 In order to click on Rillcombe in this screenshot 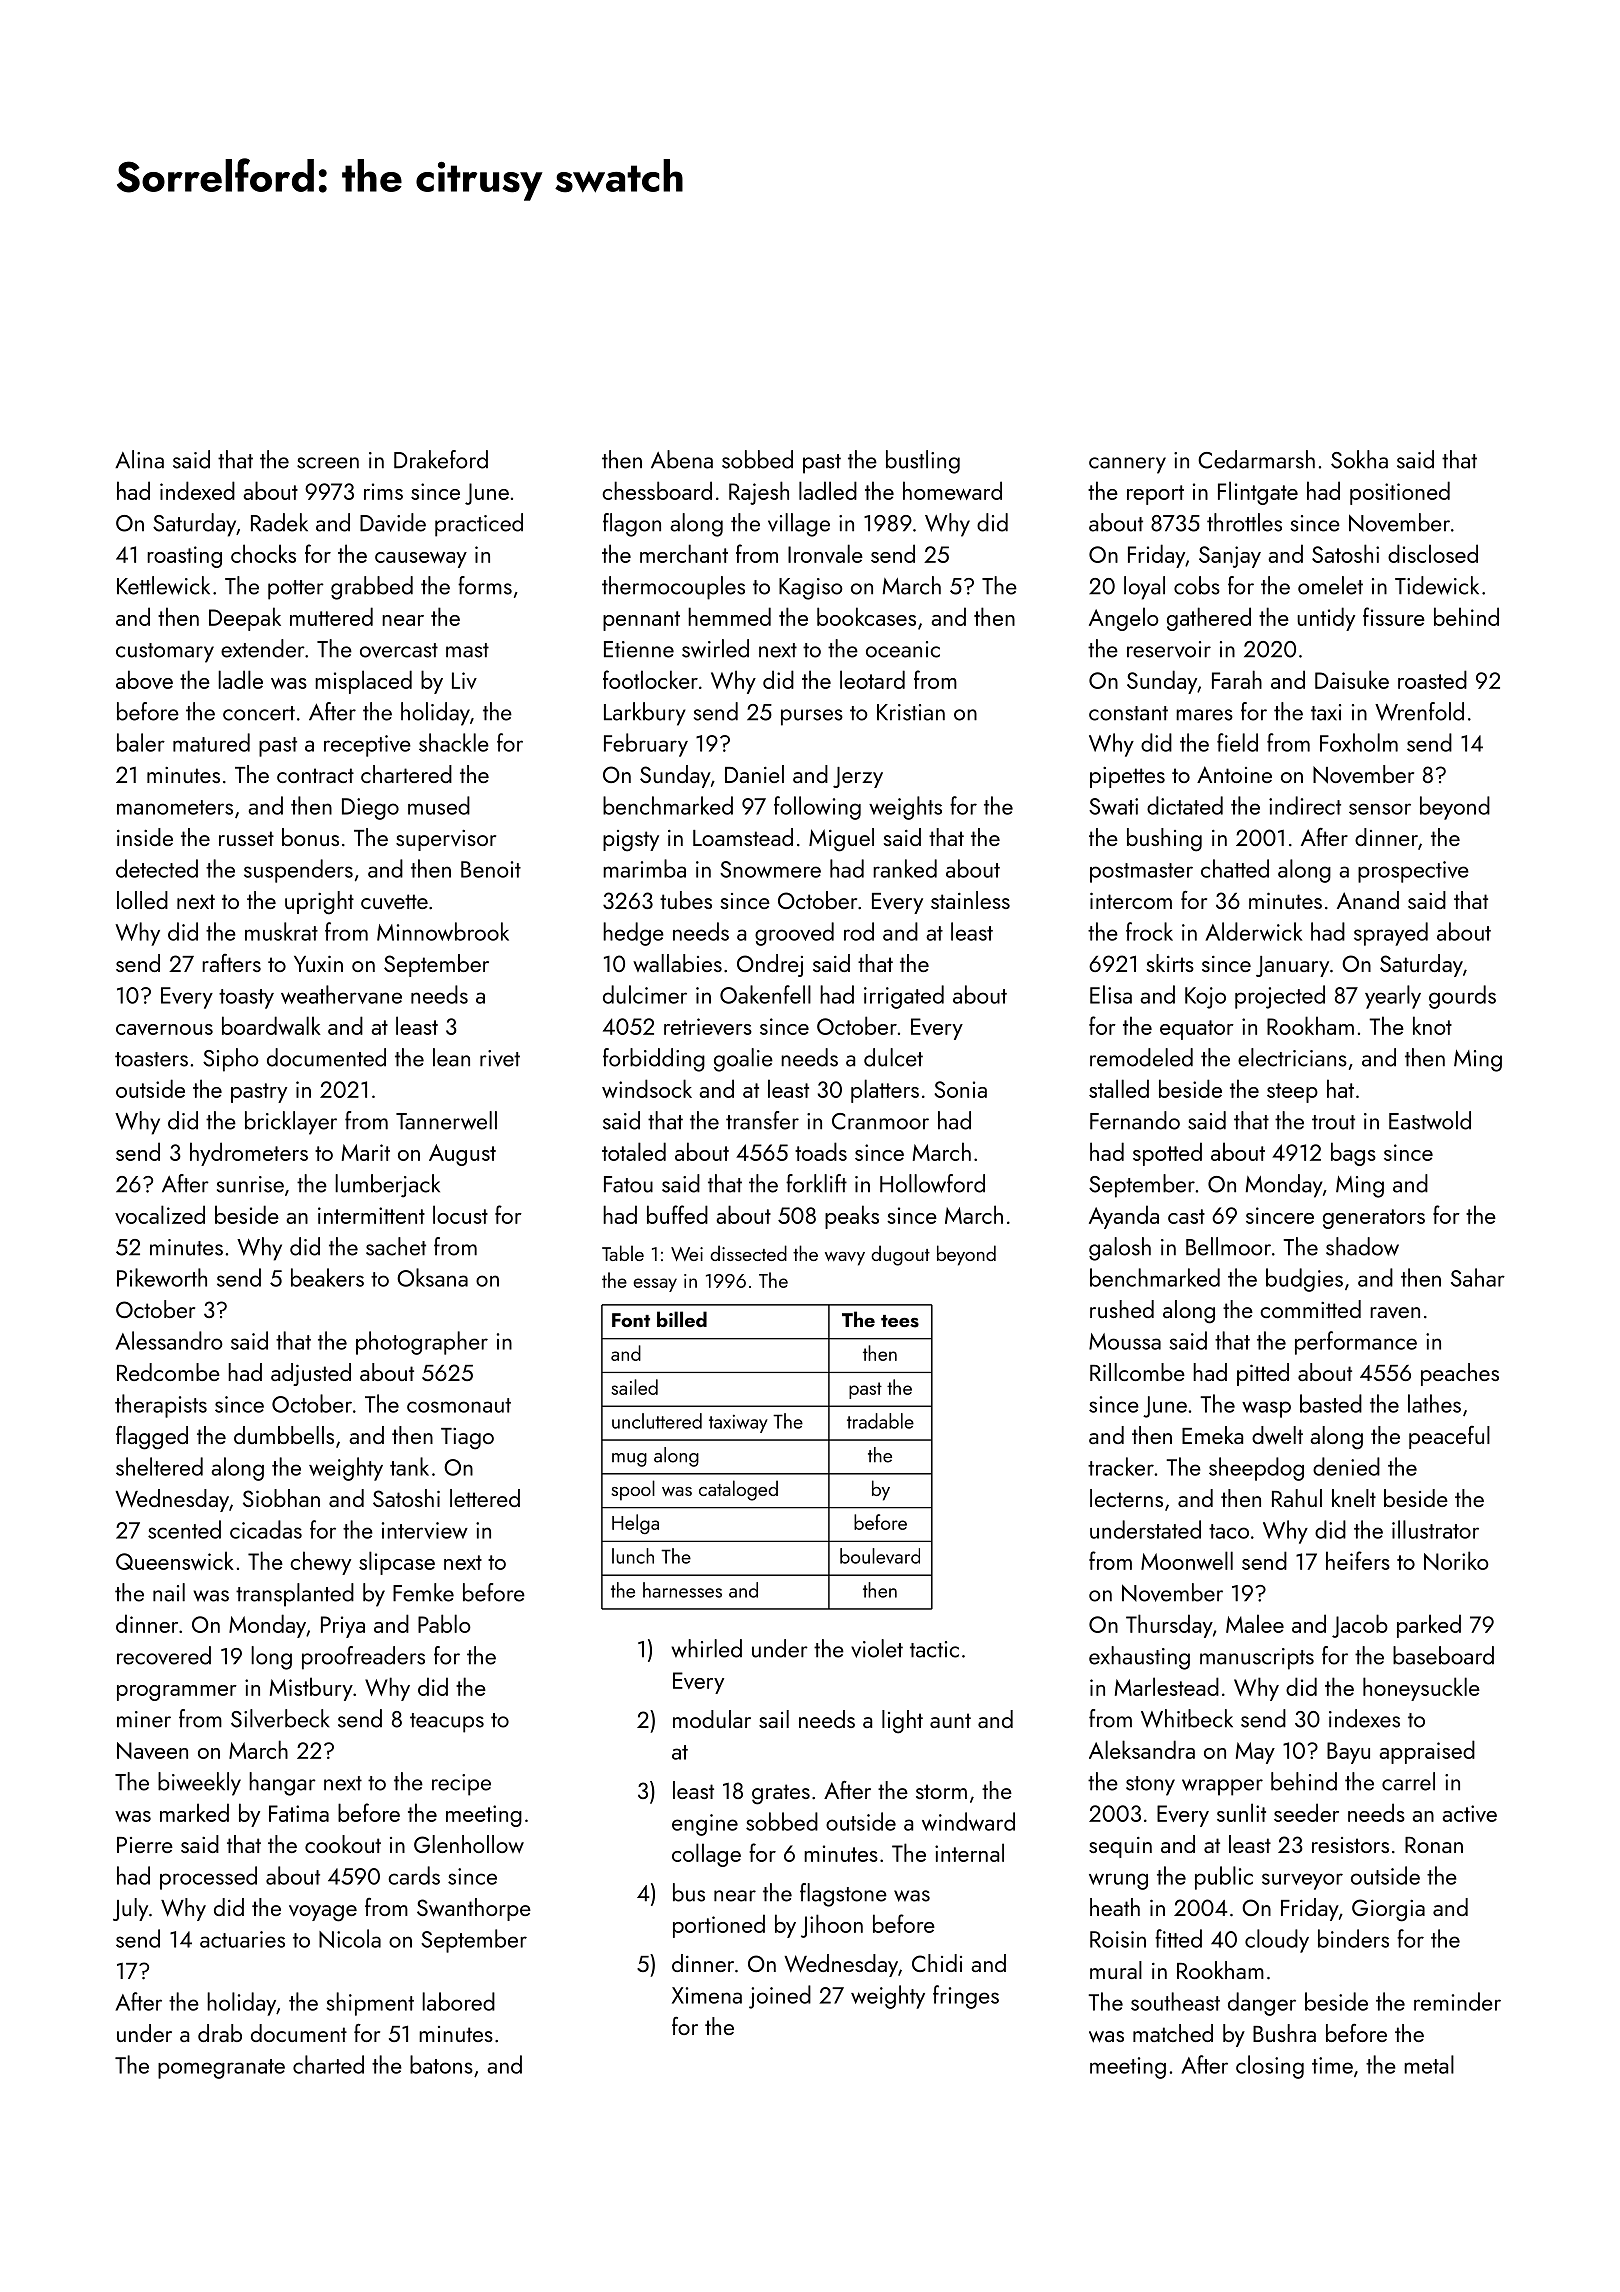, I will do `click(1137, 1372)`.
